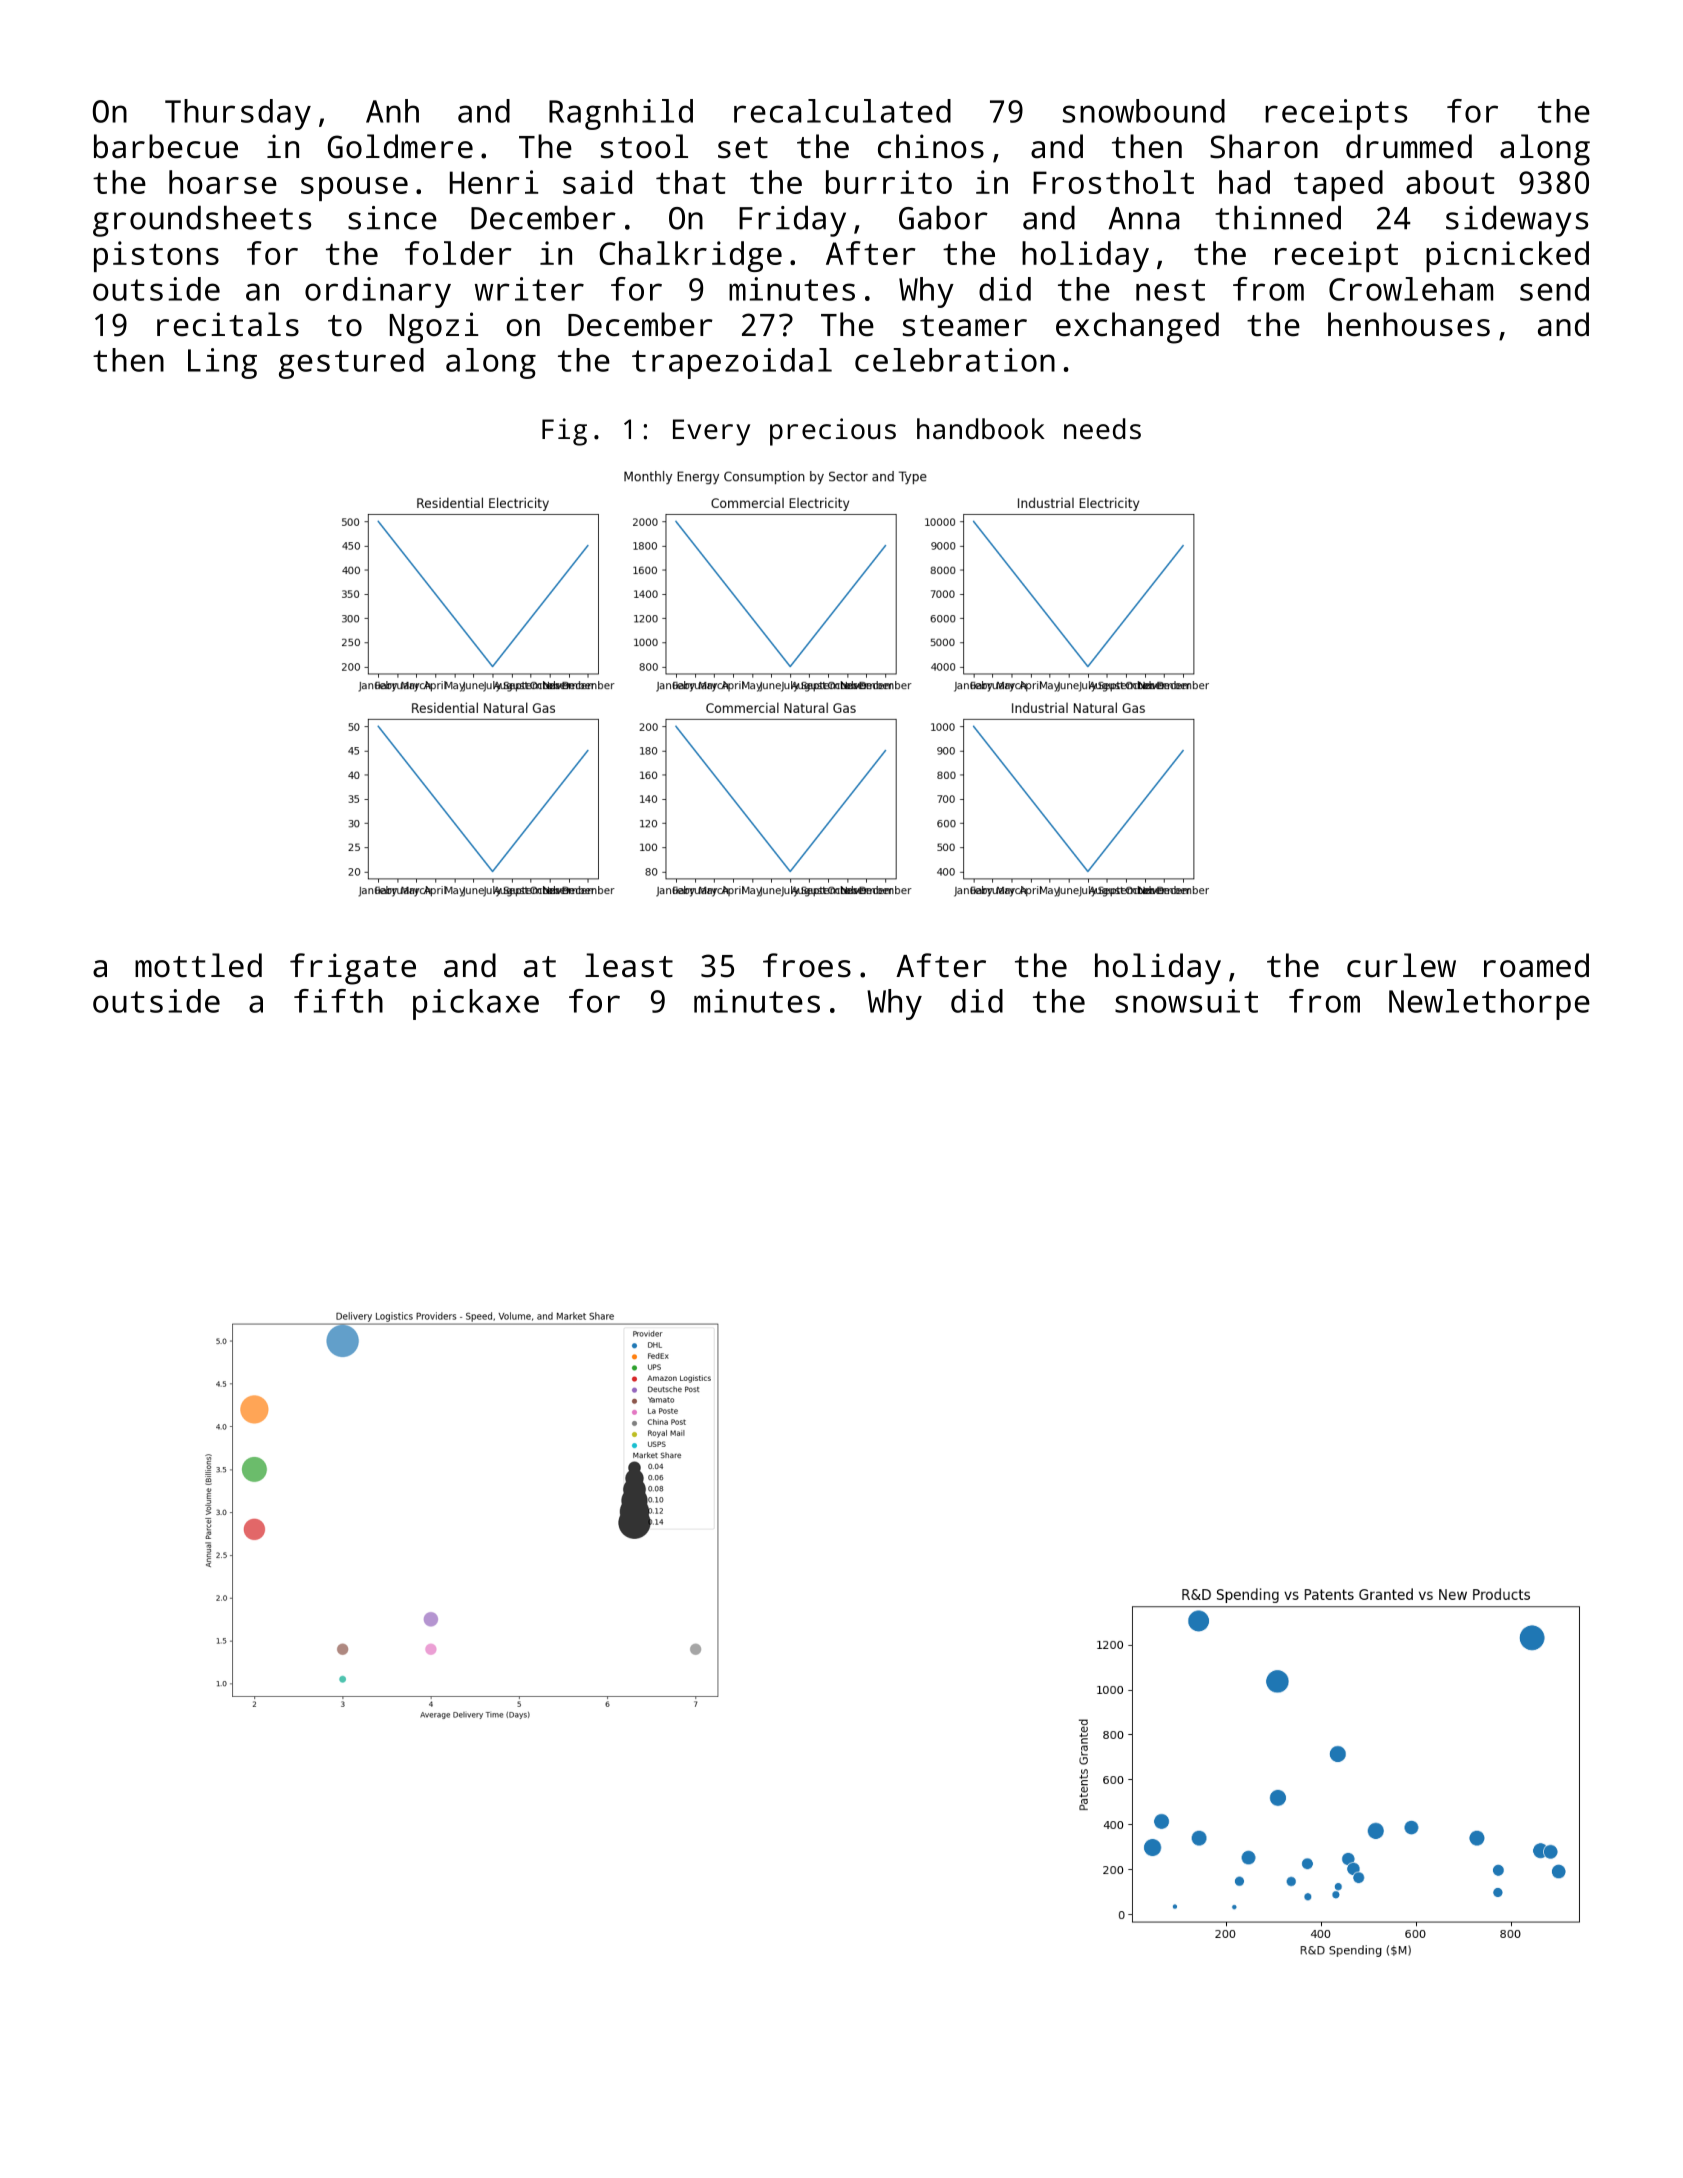  What do you see at coordinates (351, 363) in the image?
I see `gestured` at bounding box center [351, 363].
